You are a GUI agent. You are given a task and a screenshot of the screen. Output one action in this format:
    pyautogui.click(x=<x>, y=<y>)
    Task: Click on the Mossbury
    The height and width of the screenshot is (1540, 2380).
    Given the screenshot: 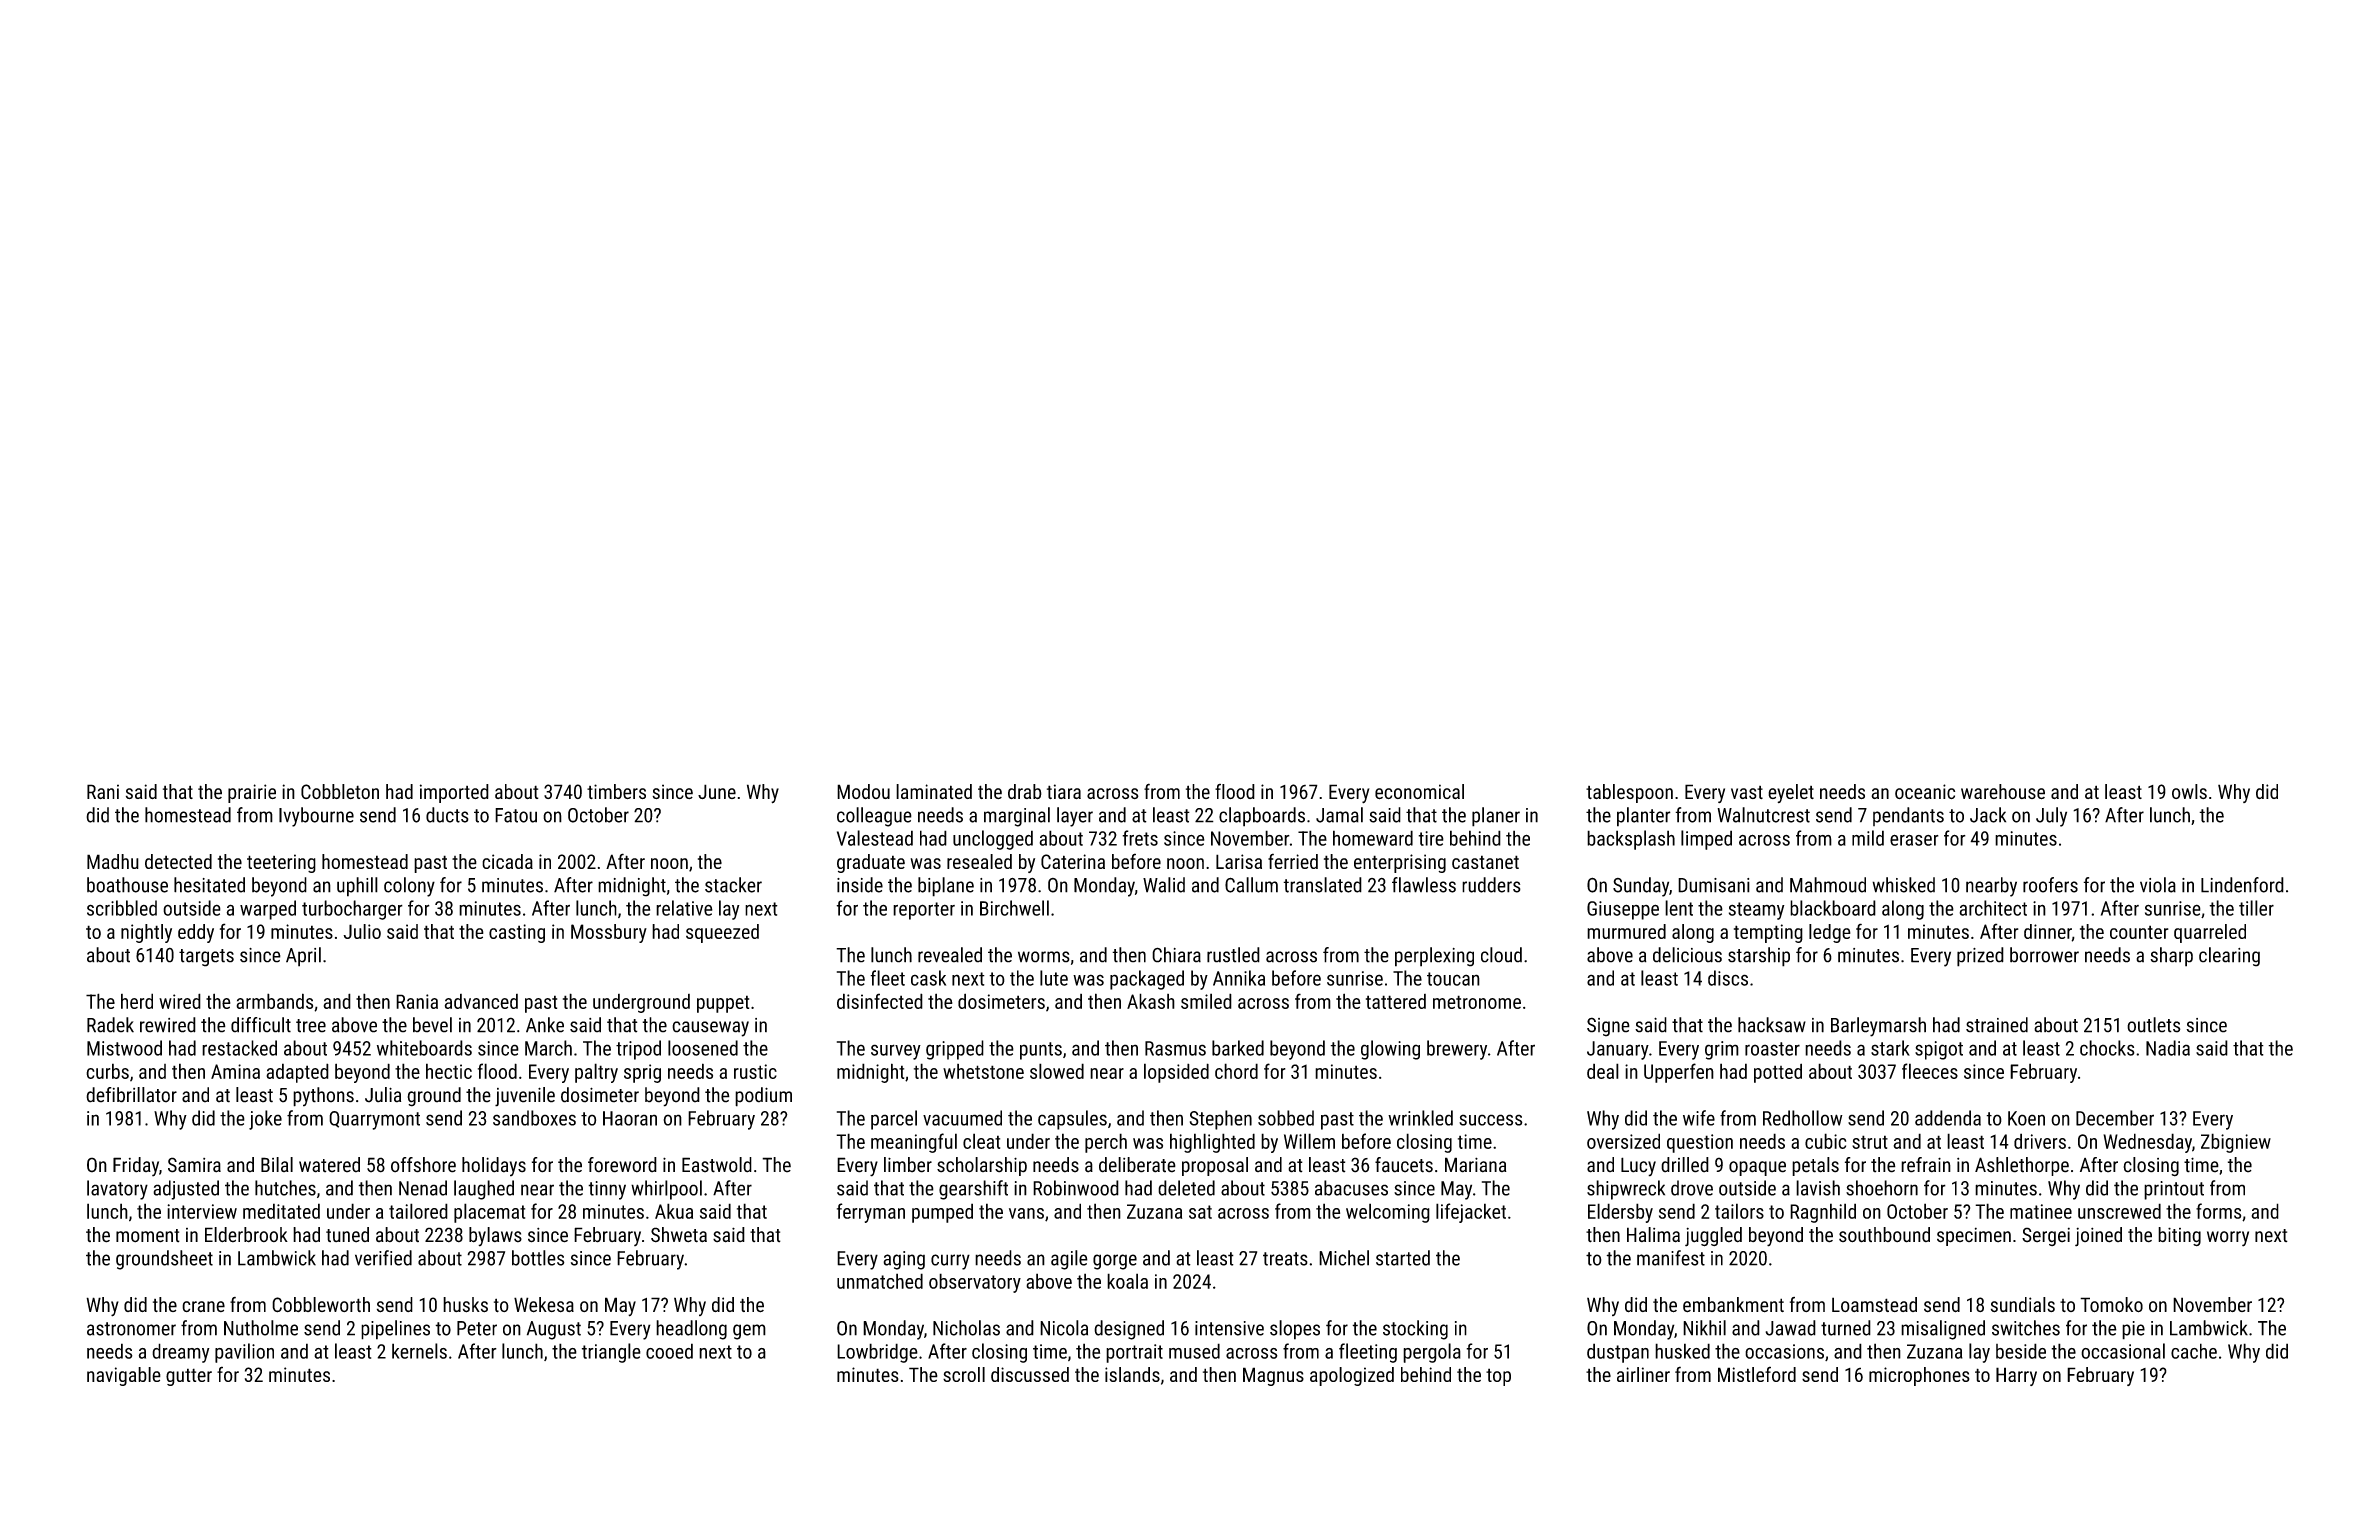 What is the action you would take?
    pyautogui.click(x=609, y=933)
